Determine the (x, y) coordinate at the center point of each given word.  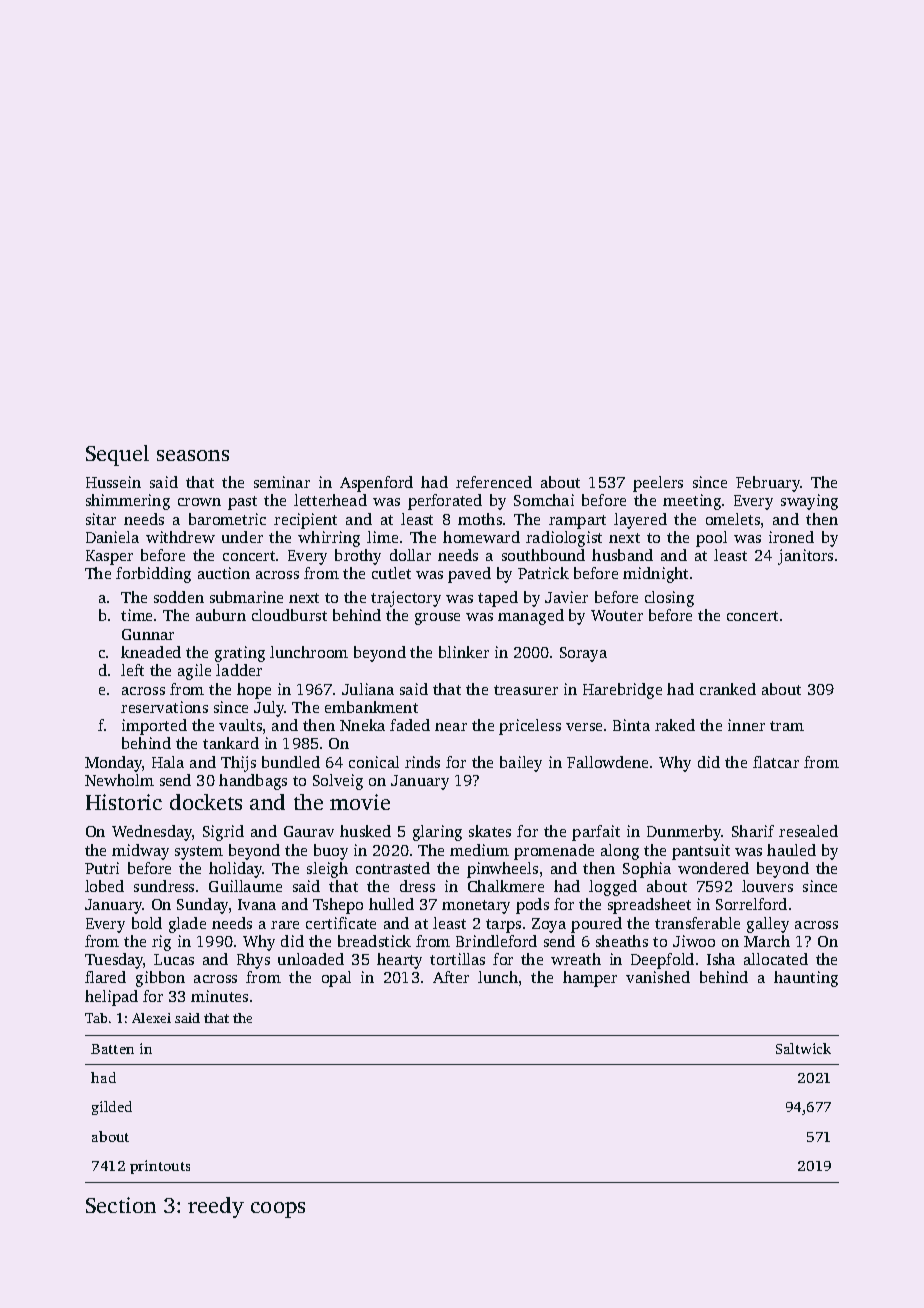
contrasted (393, 868)
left (132, 670)
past (242, 503)
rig (161, 943)
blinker (464, 652)
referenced (494, 482)
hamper (590, 979)
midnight (655, 575)
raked (675, 725)
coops (278, 1210)
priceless (530, 727)
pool (711, 539)
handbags (253, 782)
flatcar (776, 762)
